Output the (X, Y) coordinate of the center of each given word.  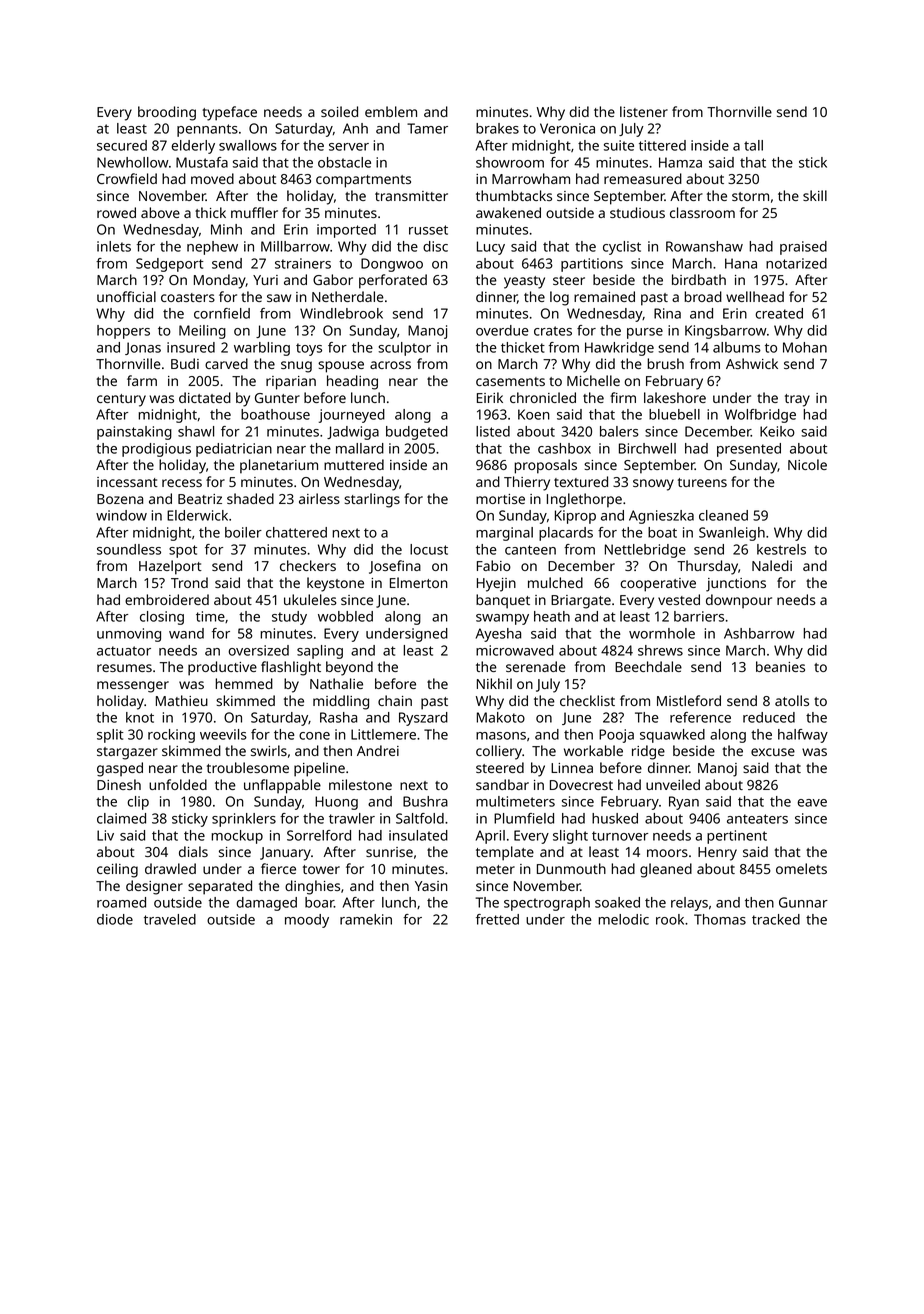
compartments (363, 181)
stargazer (127, 753)
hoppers (123, 332)
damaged (266, 904)
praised (803, 248)
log (559, 298)
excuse (773, 752)
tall (753, 145)
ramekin (366, 919)
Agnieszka (661, 517)
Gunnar (803, 902)
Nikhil (494, 683)
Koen (534, 414)
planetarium (279, 466)
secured (122, 145)
